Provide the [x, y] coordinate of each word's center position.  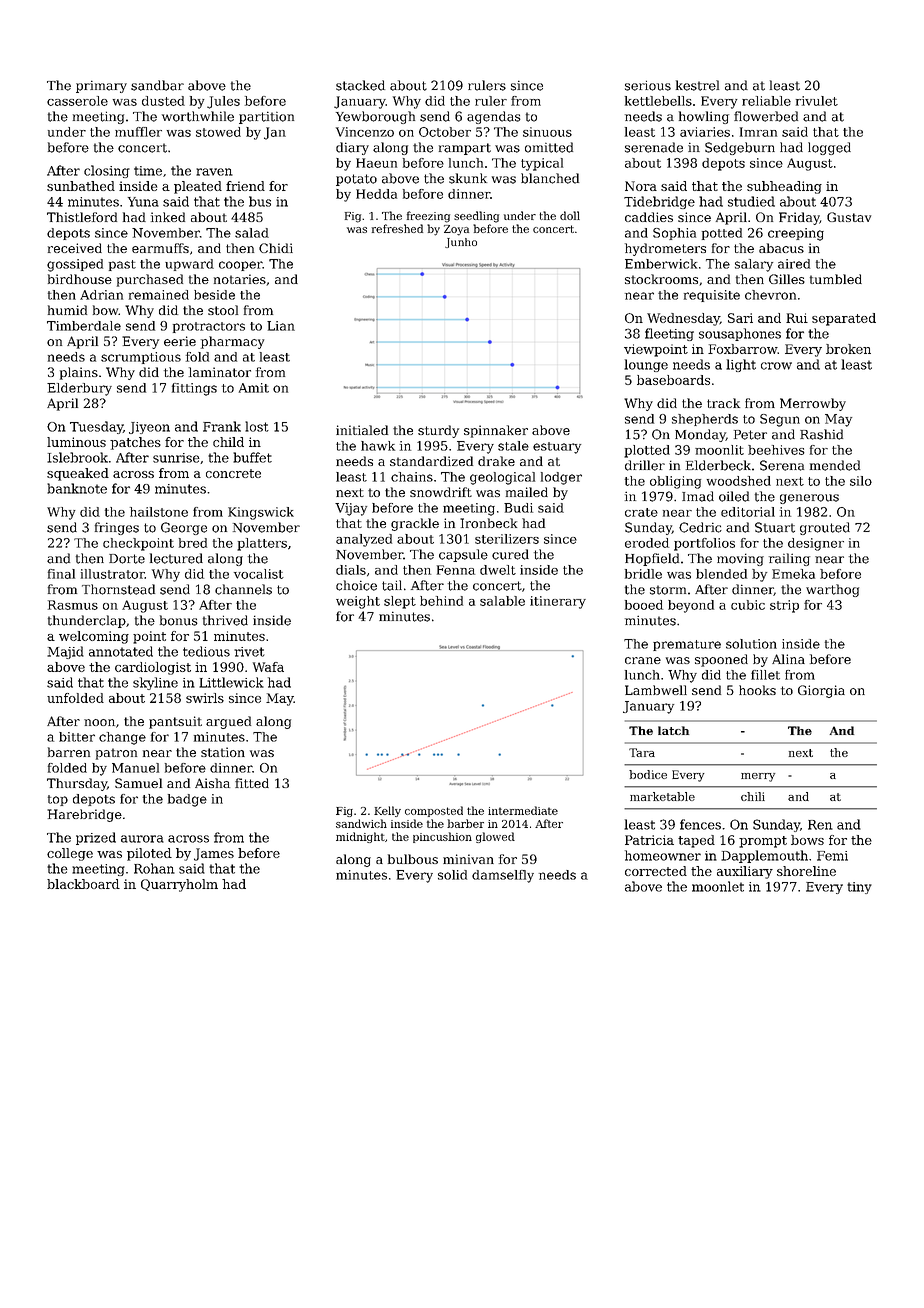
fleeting [669, 334]
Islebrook [77, 457]
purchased [150, 280]
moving [740, 559]
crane [643, 660]
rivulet [817, 101]
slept [400, 602]
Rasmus [73, 605]
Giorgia [821, 691]
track [723, 403]
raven [214, 172]
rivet [249, 652]
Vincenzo [365, 132]
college [70, 854]
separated [844, 319]
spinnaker [496, 431]
